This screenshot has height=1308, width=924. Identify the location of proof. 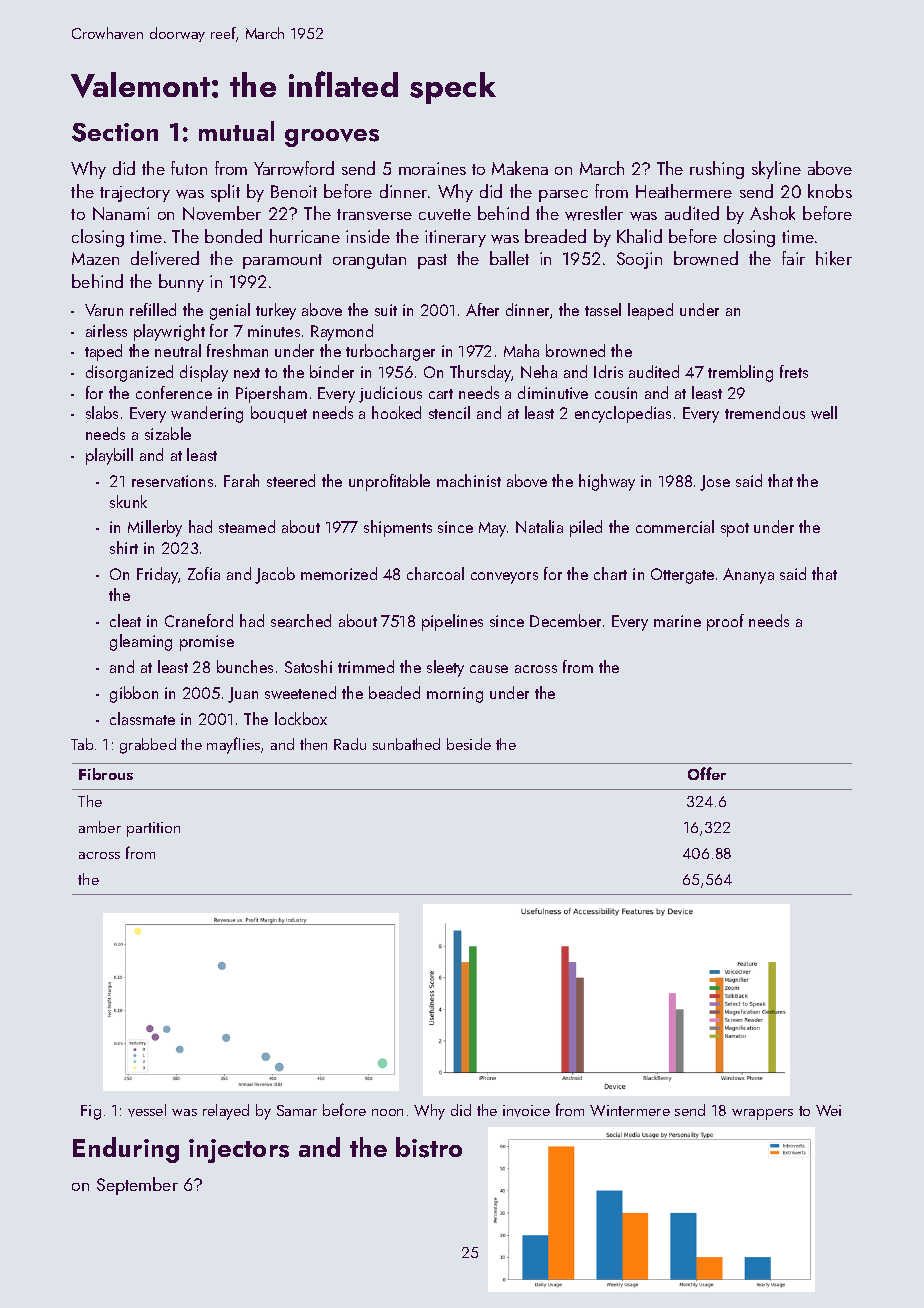
(725, 622).
